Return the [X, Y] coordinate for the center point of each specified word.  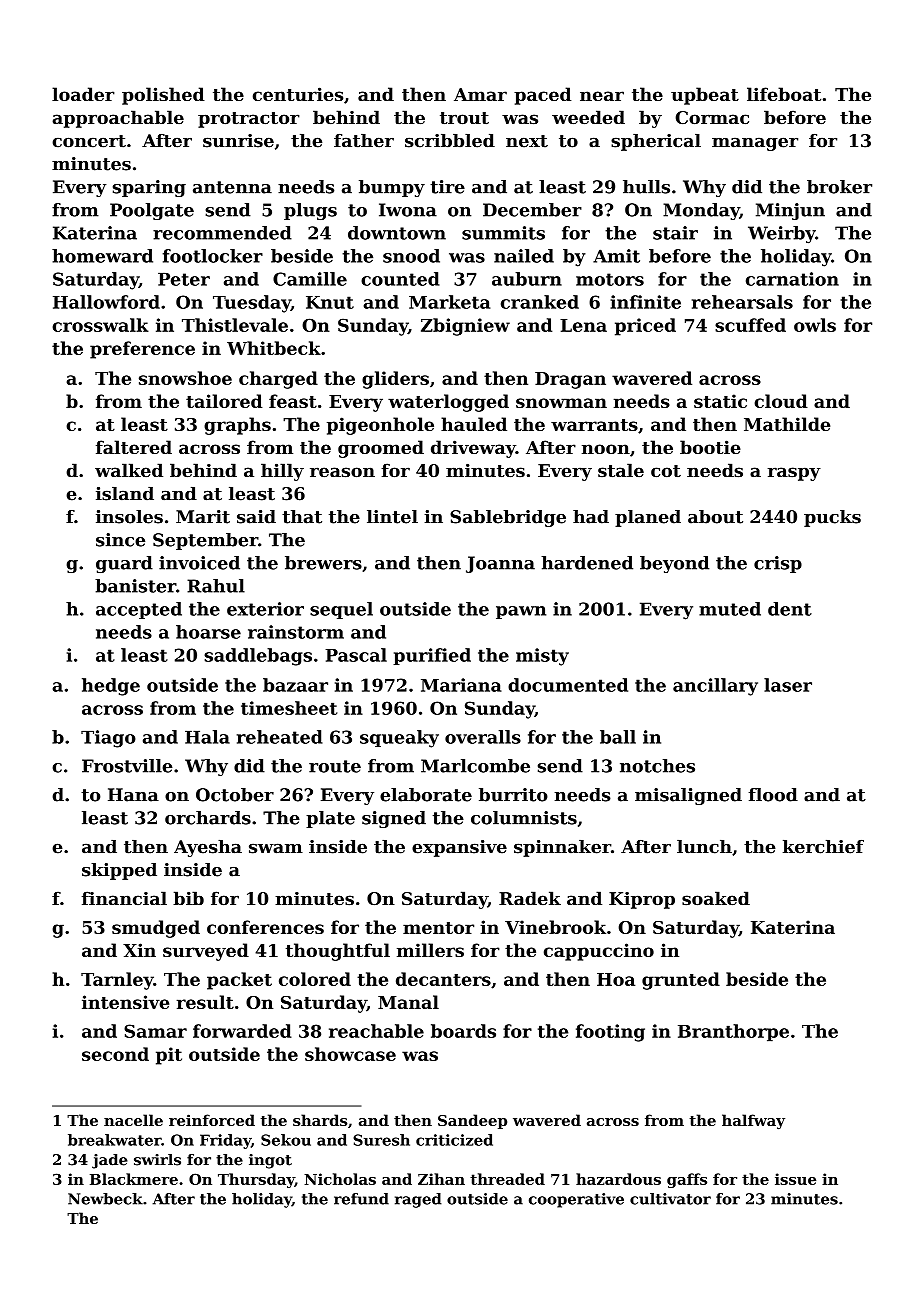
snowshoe [185, 378]
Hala [207, 737]
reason [342, 472]
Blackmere [134, 1179]
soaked [716, 898]
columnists [524, 818]
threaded [507, 1179]
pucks [832, 518]
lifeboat [784, 94]
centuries [298, 94]
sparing [149, 188]
